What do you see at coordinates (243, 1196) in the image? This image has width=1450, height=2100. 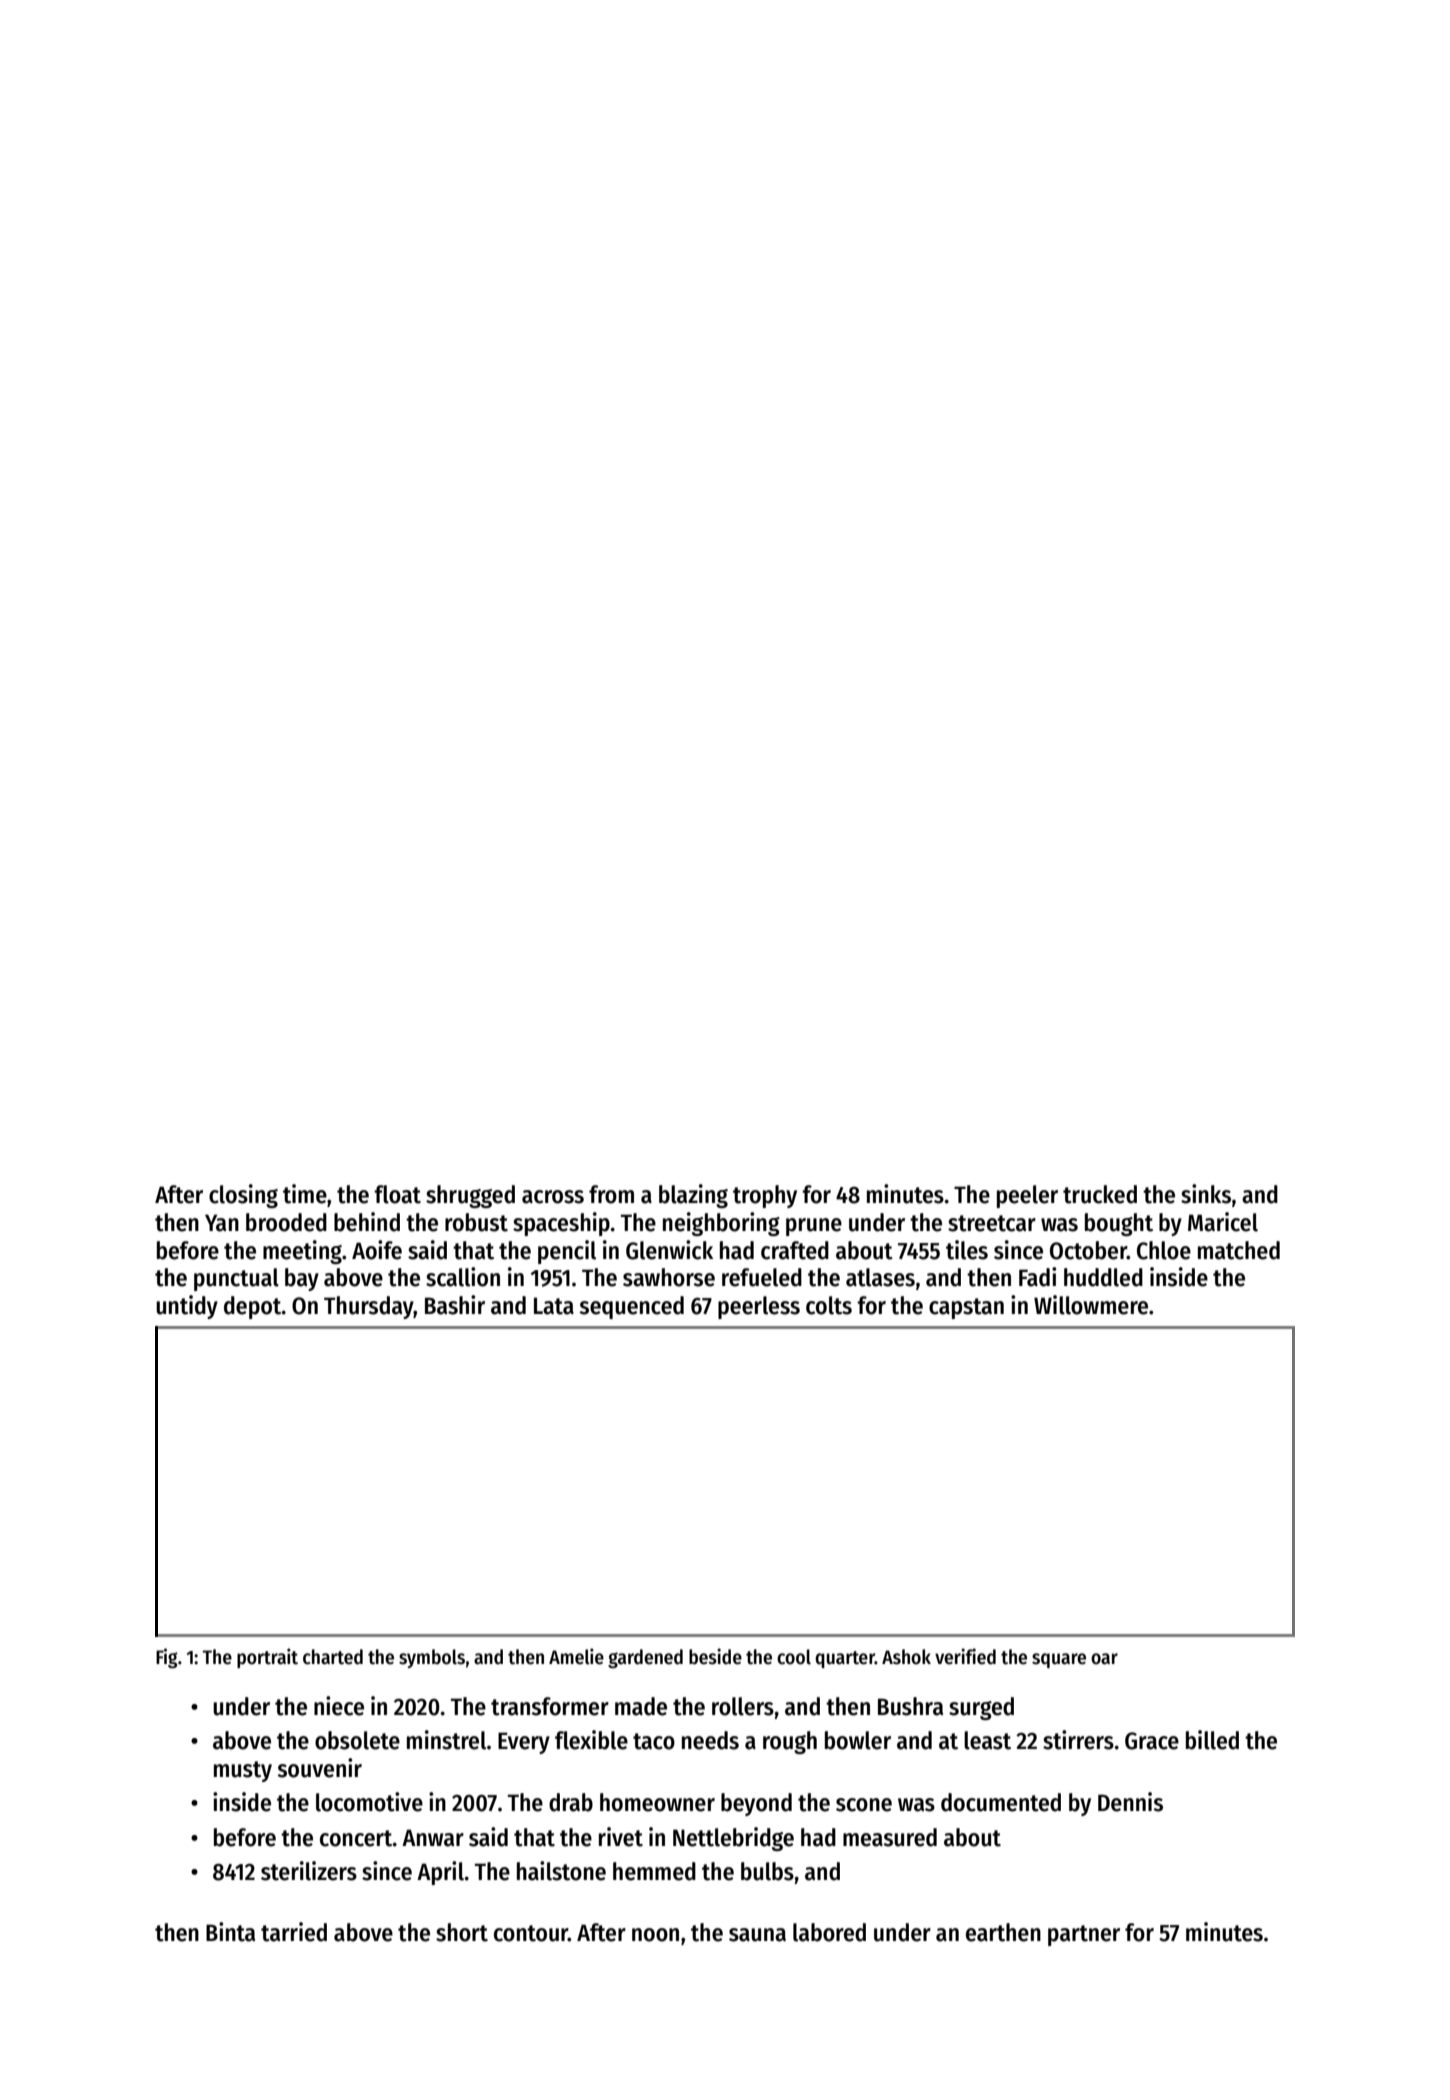 I see `closing` at bounding box center [243, 1196].
